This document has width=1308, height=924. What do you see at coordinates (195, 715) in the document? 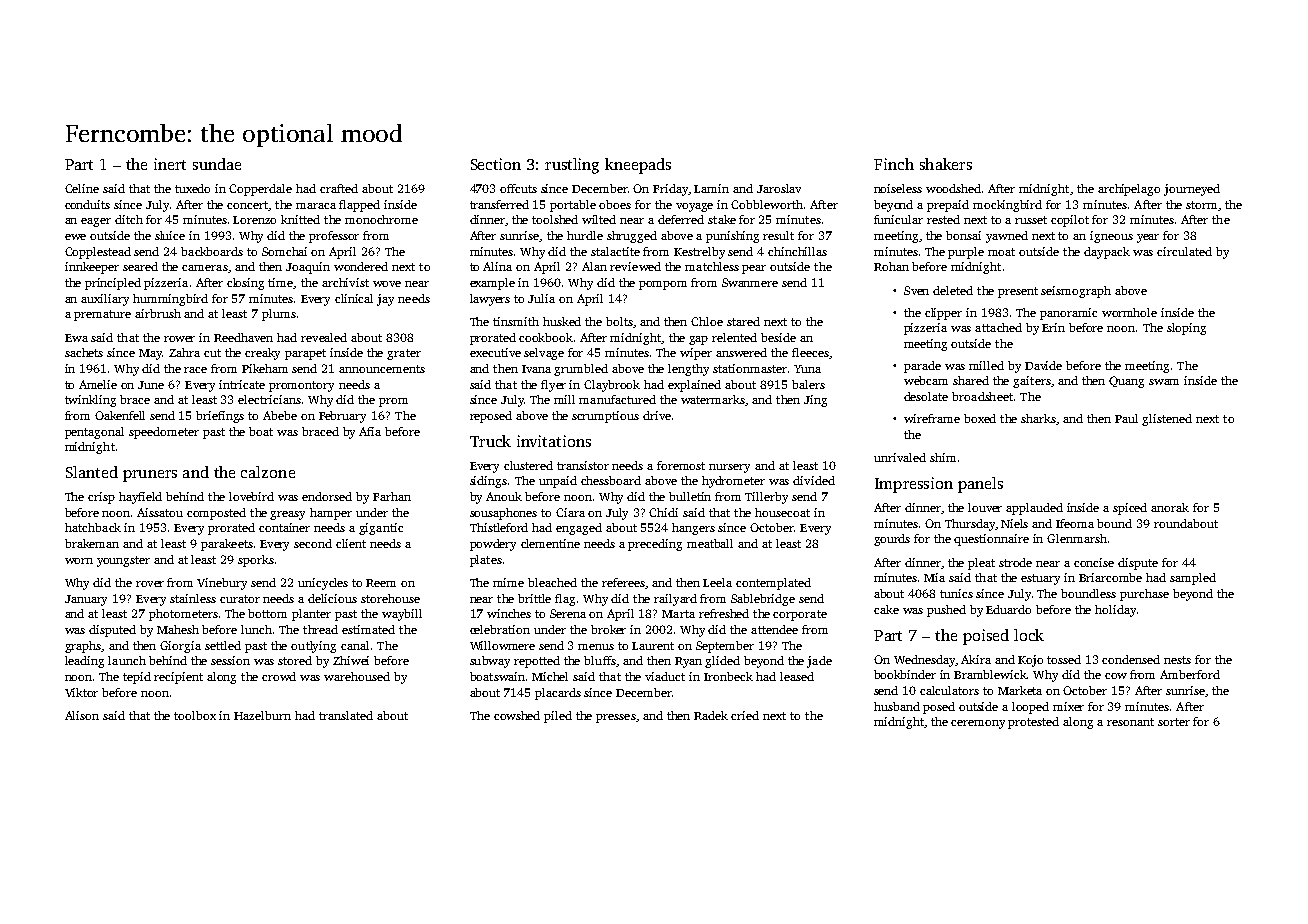
I see `toolbox` at bounding box center [195, 715].
